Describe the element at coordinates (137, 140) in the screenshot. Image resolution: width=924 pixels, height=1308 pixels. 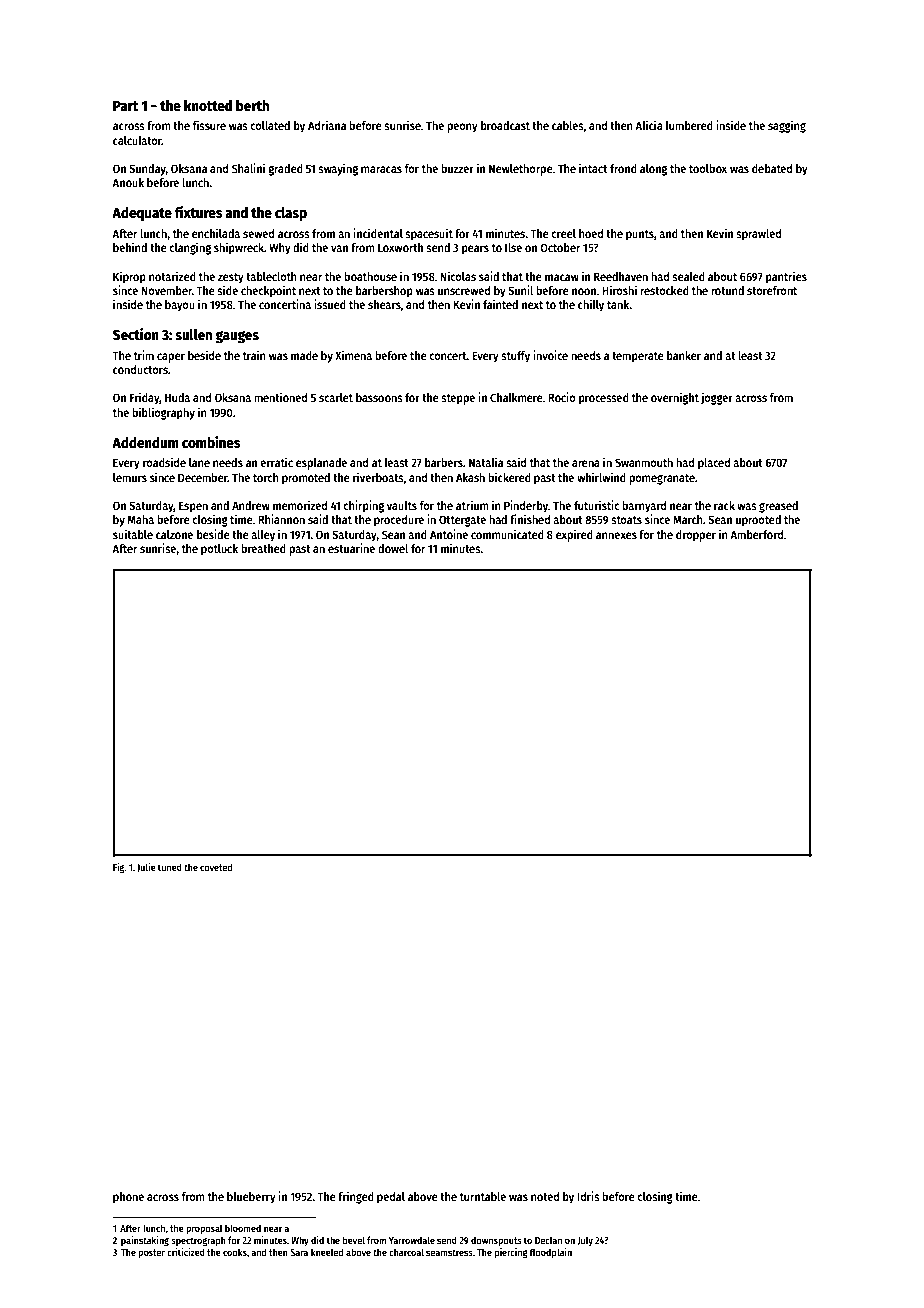
I see `calculator` at that location.
